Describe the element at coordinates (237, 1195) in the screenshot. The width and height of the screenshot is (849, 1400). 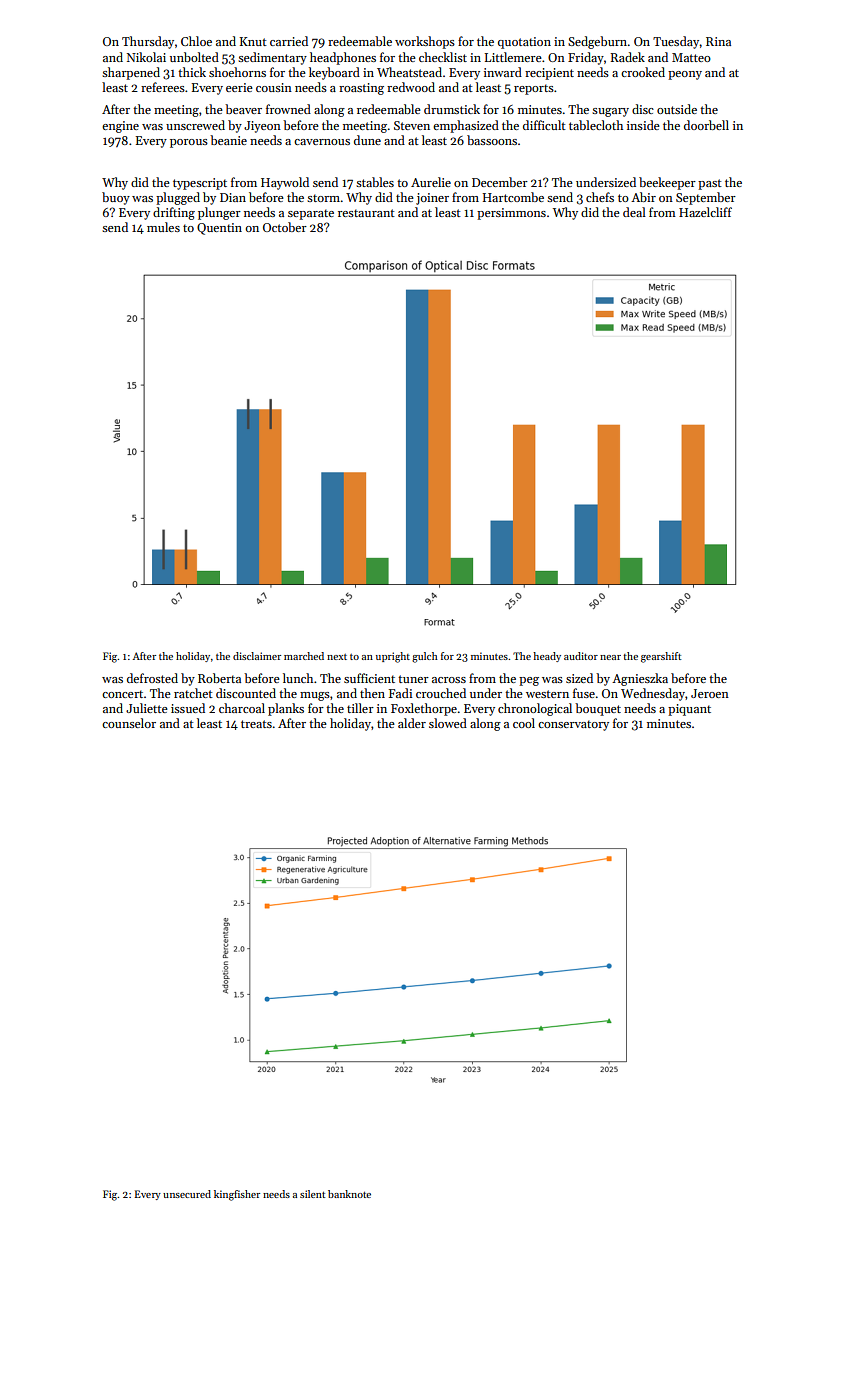
I see `kingfisher` at that location.
